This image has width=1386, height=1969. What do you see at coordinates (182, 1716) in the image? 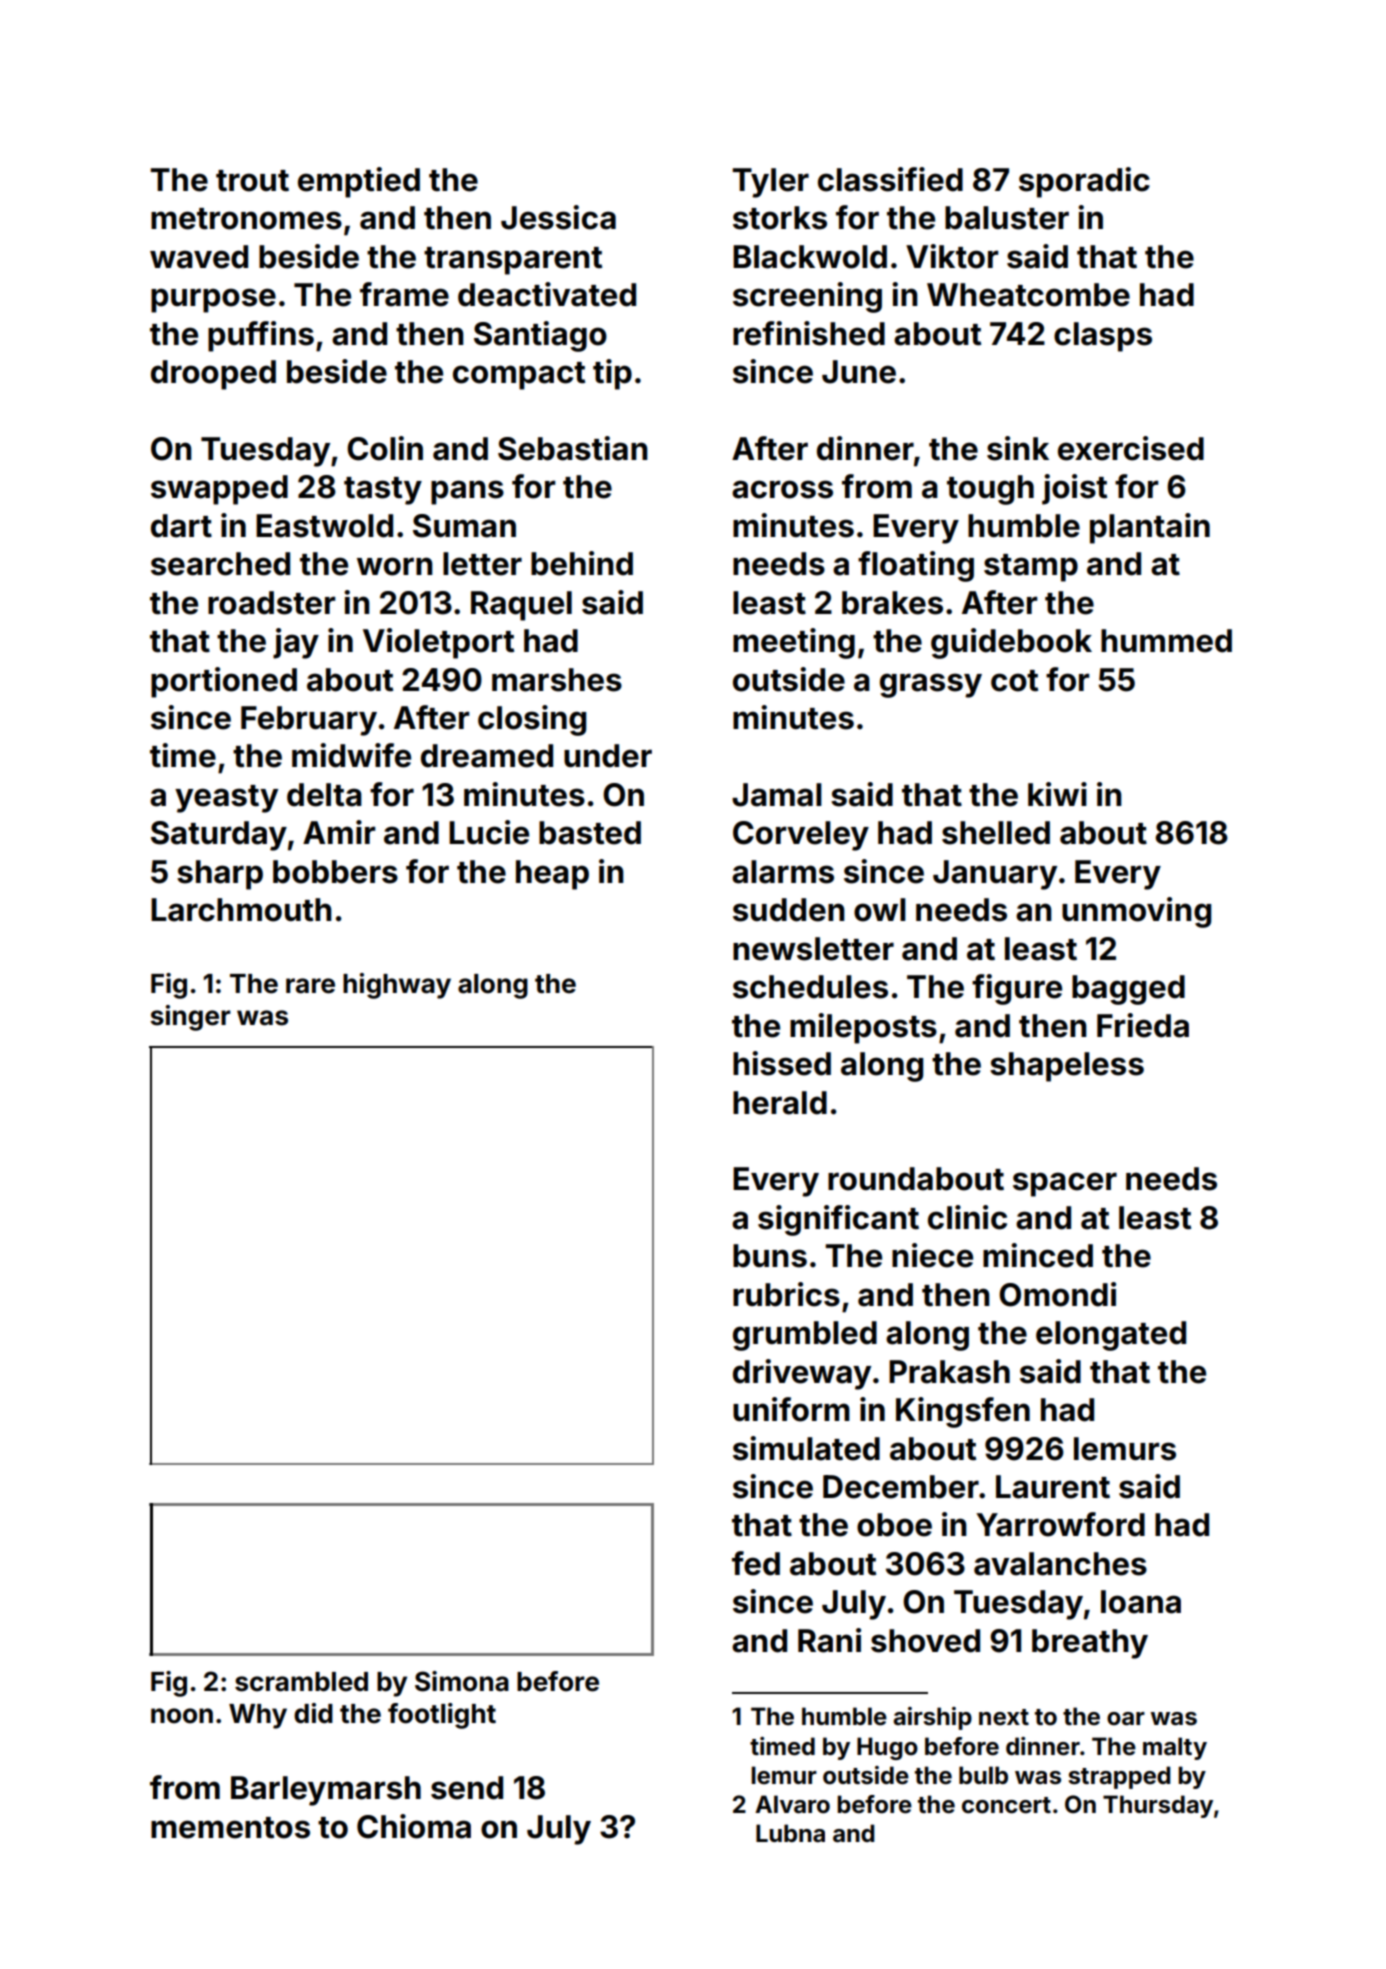
I see `noon` at bounding box center [182, 1716].
